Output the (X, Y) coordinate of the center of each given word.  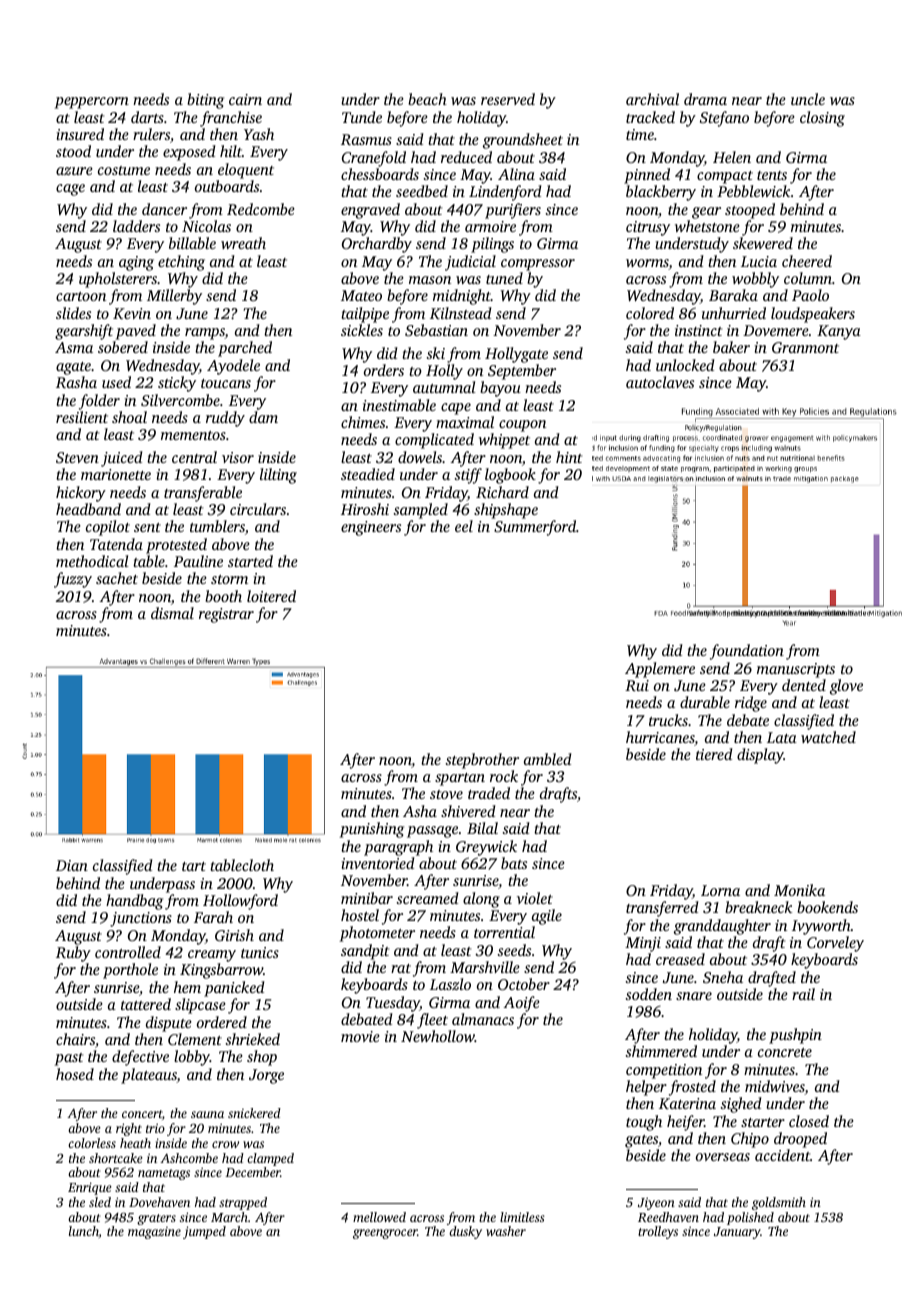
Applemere (660, 670)
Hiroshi (365, 509)
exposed (189, 153)
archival (652, 99)
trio (155, 1128)
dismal (172, 613)
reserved (508, 99)
